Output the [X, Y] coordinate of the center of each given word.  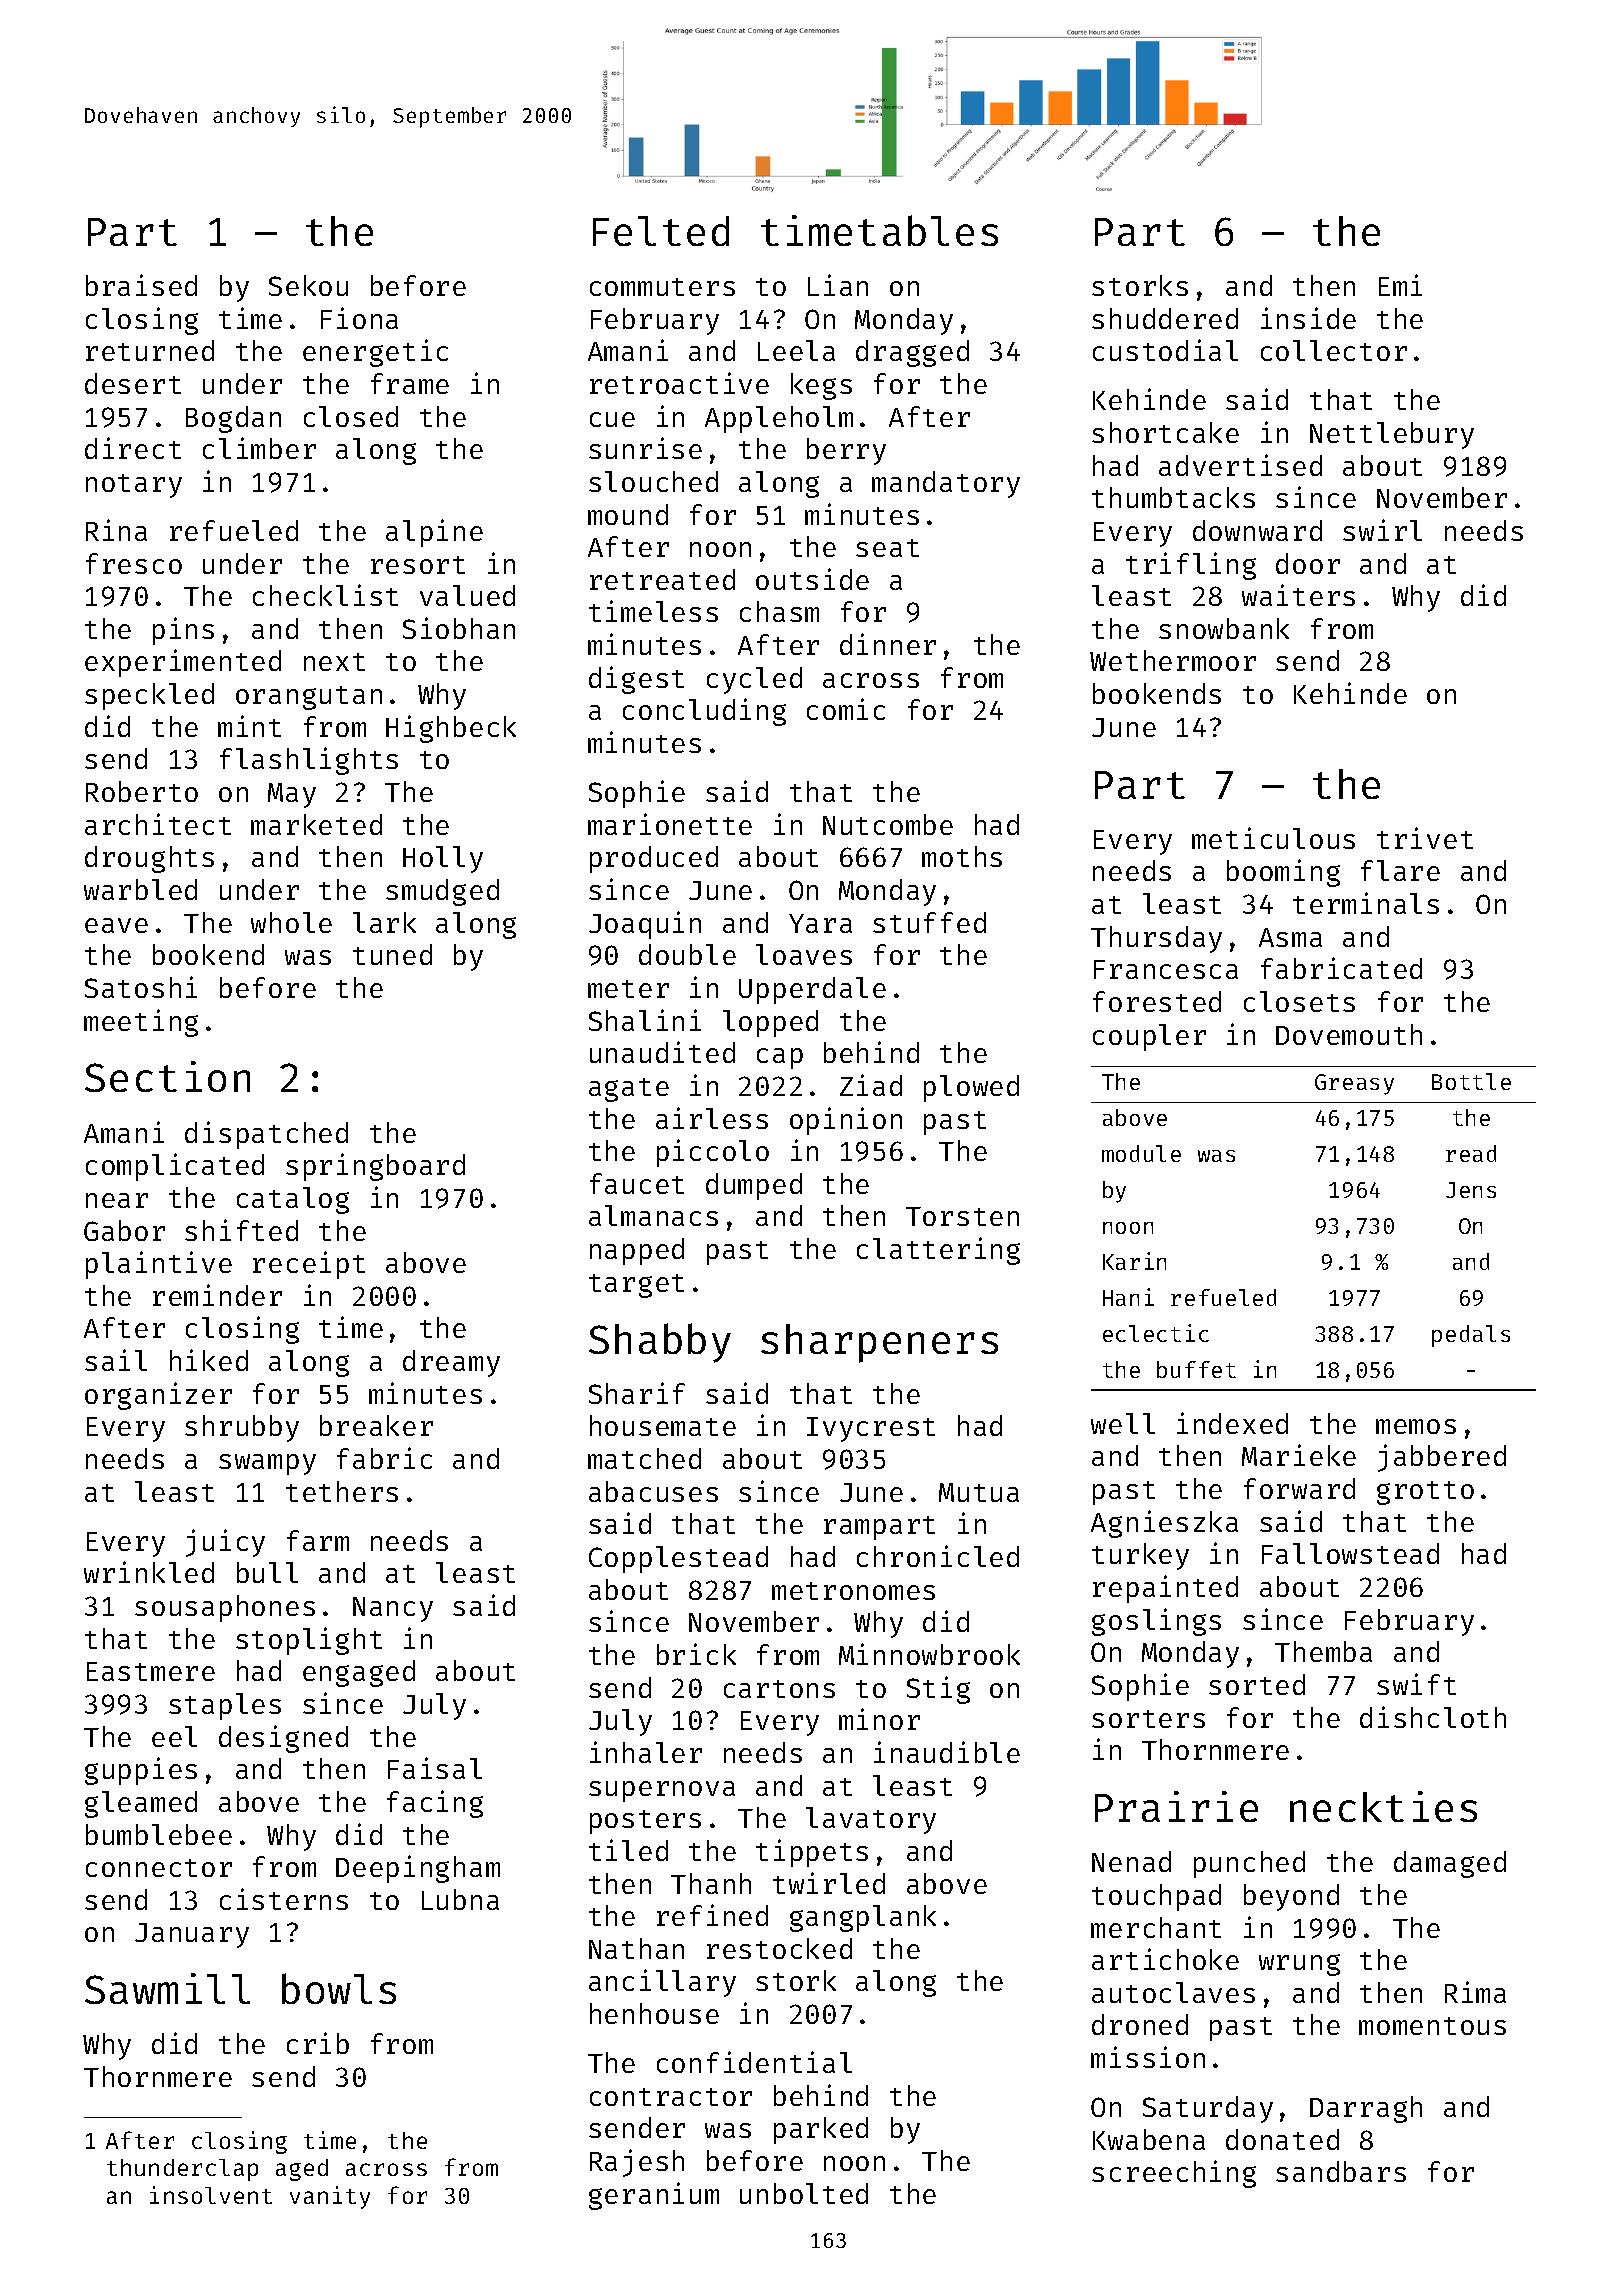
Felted [661, 231]
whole [291, 922]
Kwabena [1149, 2139]
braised [141, 285]
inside [1308, 318]
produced [654, 859]
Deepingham [418, 1869]
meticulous [1273, 838]
